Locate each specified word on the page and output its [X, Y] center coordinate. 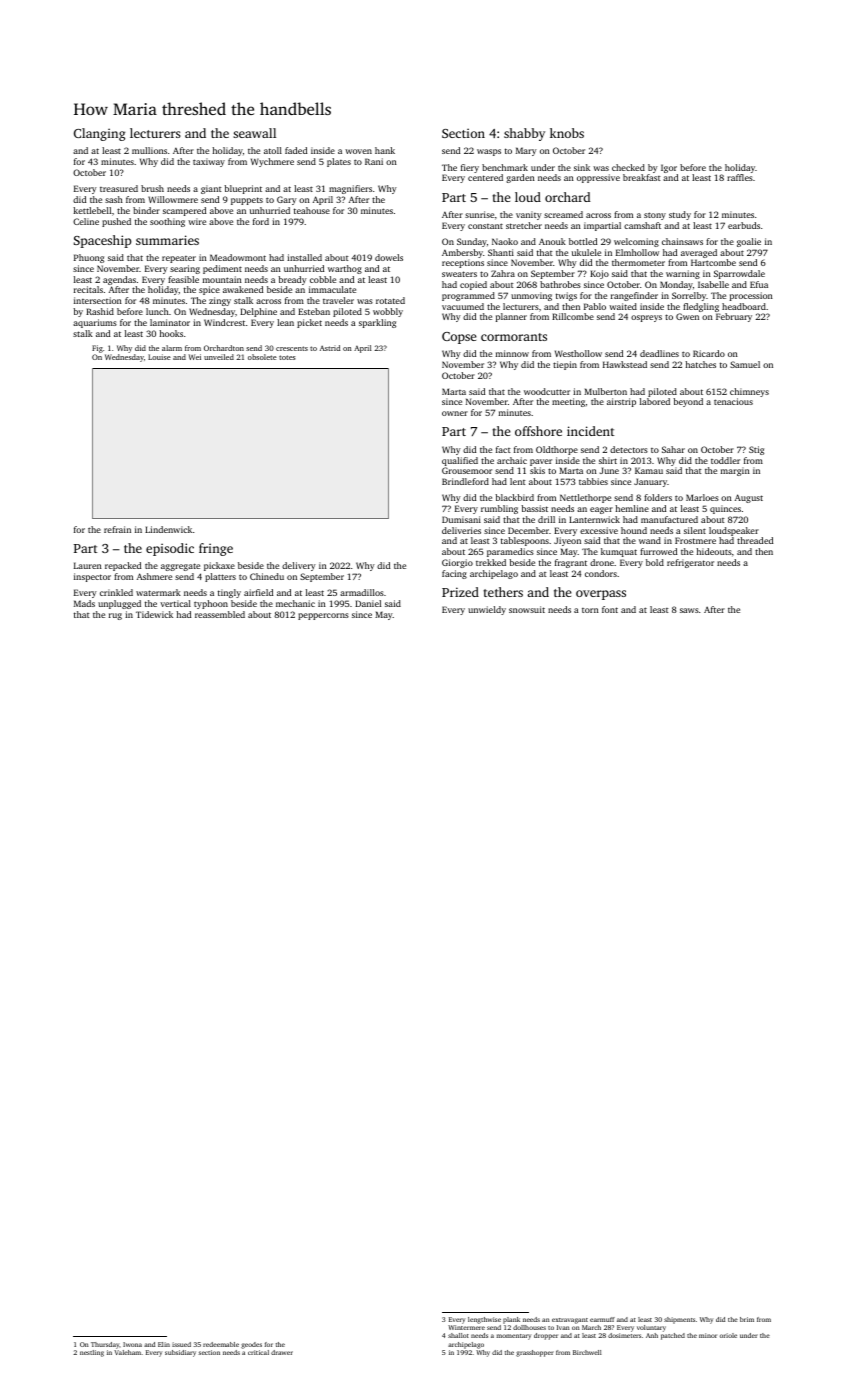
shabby [524, 134]
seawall [254, 133]
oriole [728, 1335]
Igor [669, 168]
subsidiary [180, 1353]
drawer [282, 1352]
